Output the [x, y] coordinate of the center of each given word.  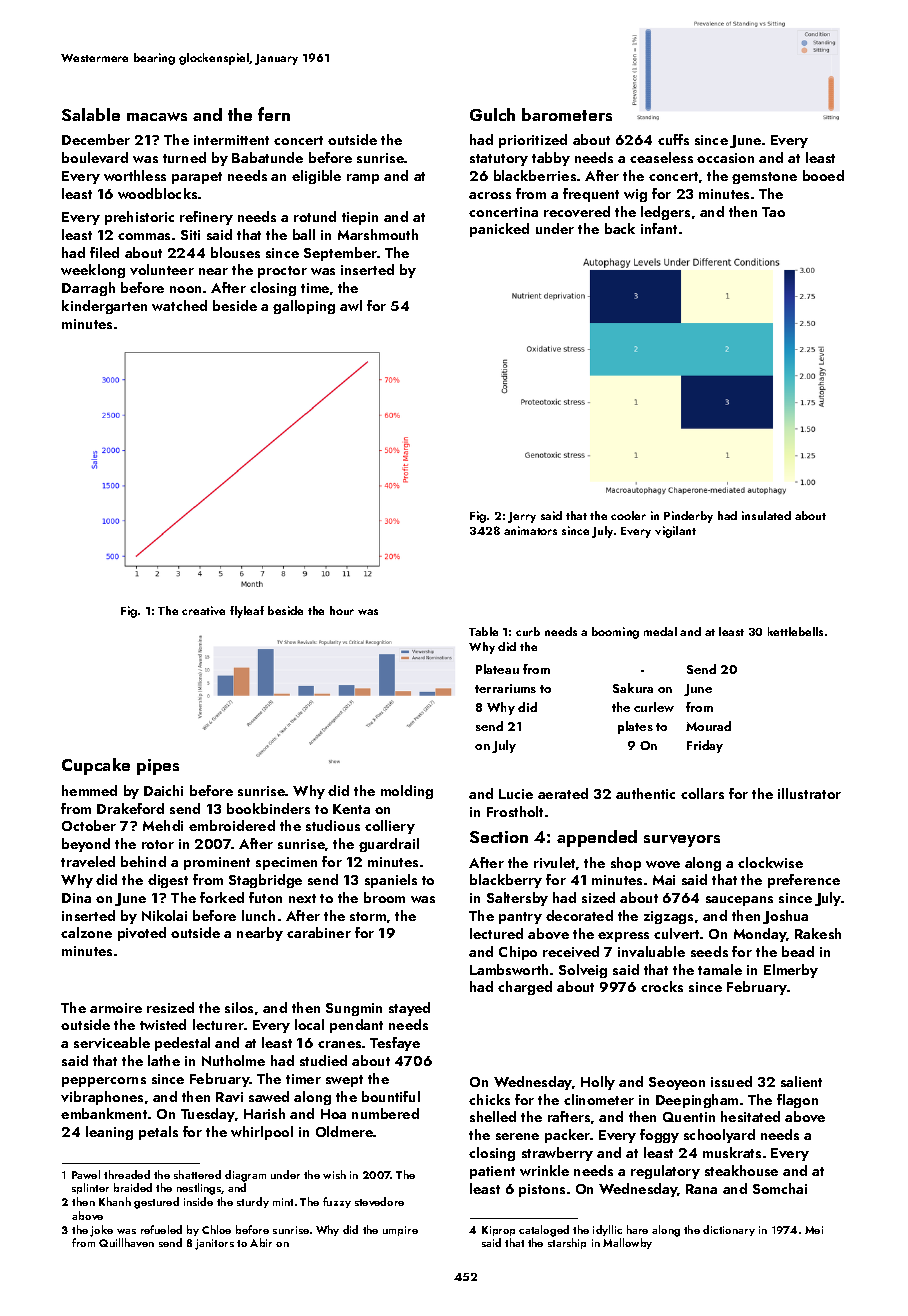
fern [274, 114]
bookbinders [268, 808]
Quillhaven [126, 1242]
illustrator [809, 793]
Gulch [492, 114]
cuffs [673, 139]
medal [660, 631]
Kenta [351, 809]
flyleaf [247, 612]
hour [342, 610]
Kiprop [498, 1231]
